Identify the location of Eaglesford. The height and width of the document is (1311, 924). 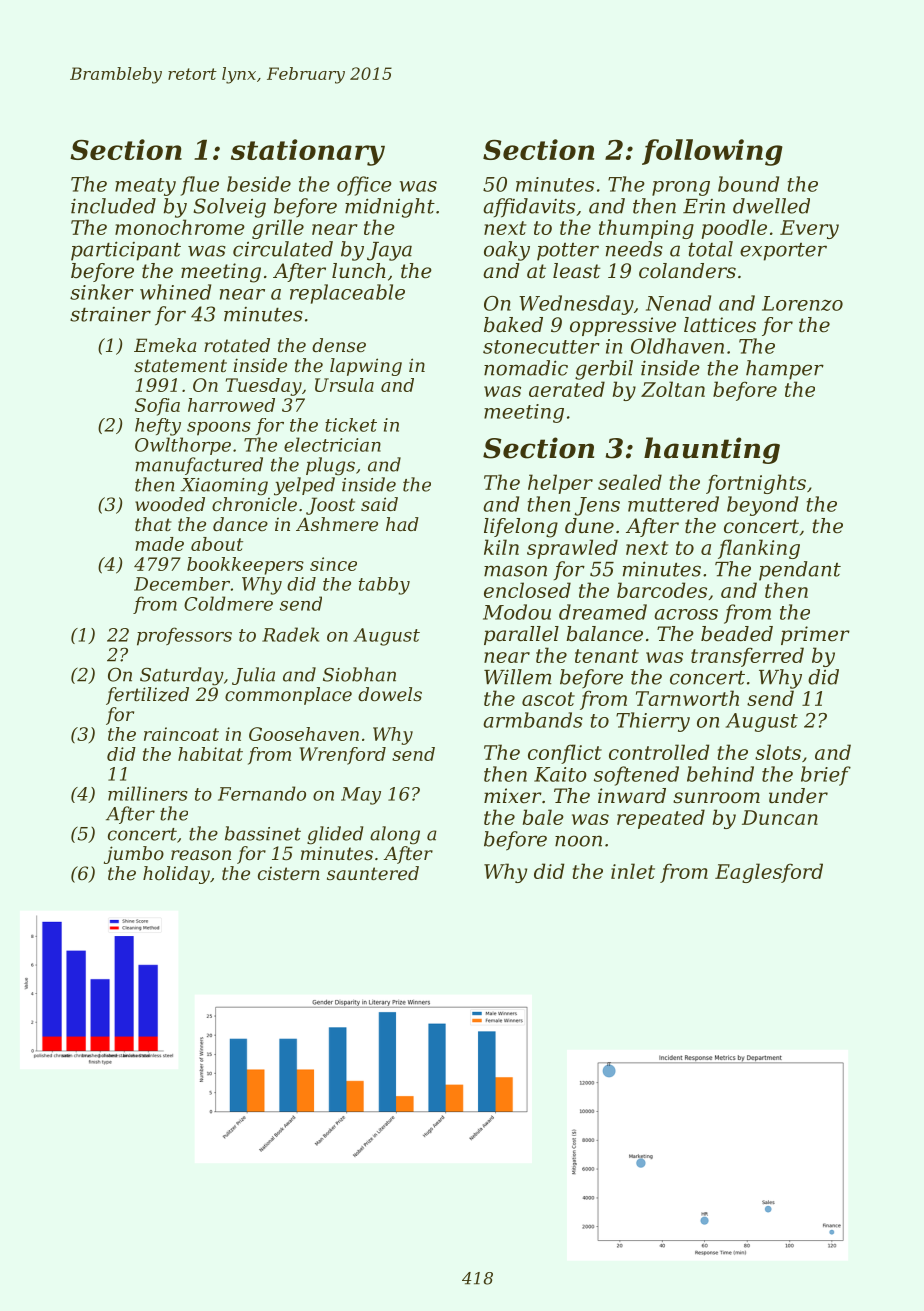
(769, 873).
